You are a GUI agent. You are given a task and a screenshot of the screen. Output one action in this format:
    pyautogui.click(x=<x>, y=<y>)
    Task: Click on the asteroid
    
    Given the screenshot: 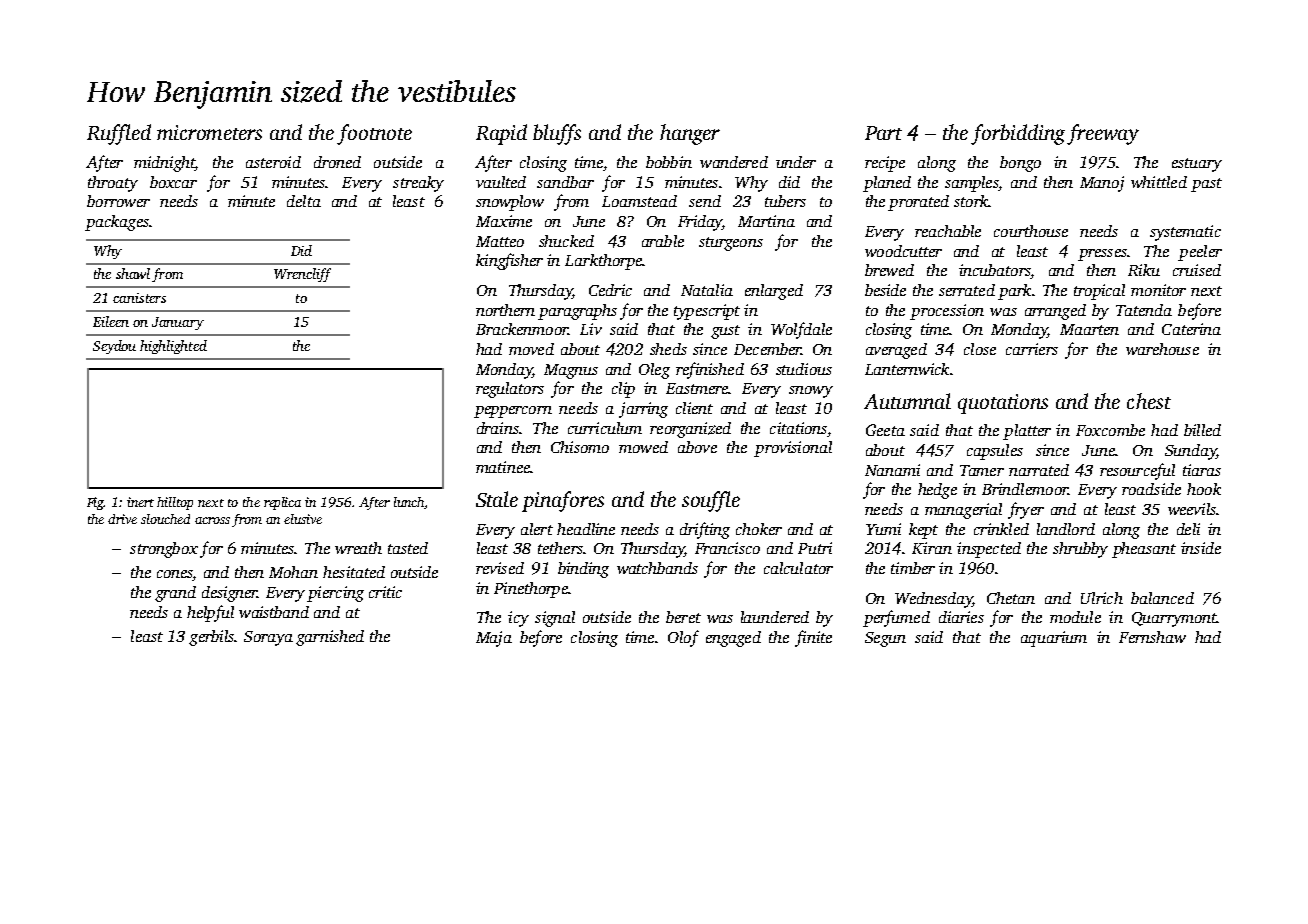 What is the action you would take?
    pyautogui.click(x=273, y=162)
